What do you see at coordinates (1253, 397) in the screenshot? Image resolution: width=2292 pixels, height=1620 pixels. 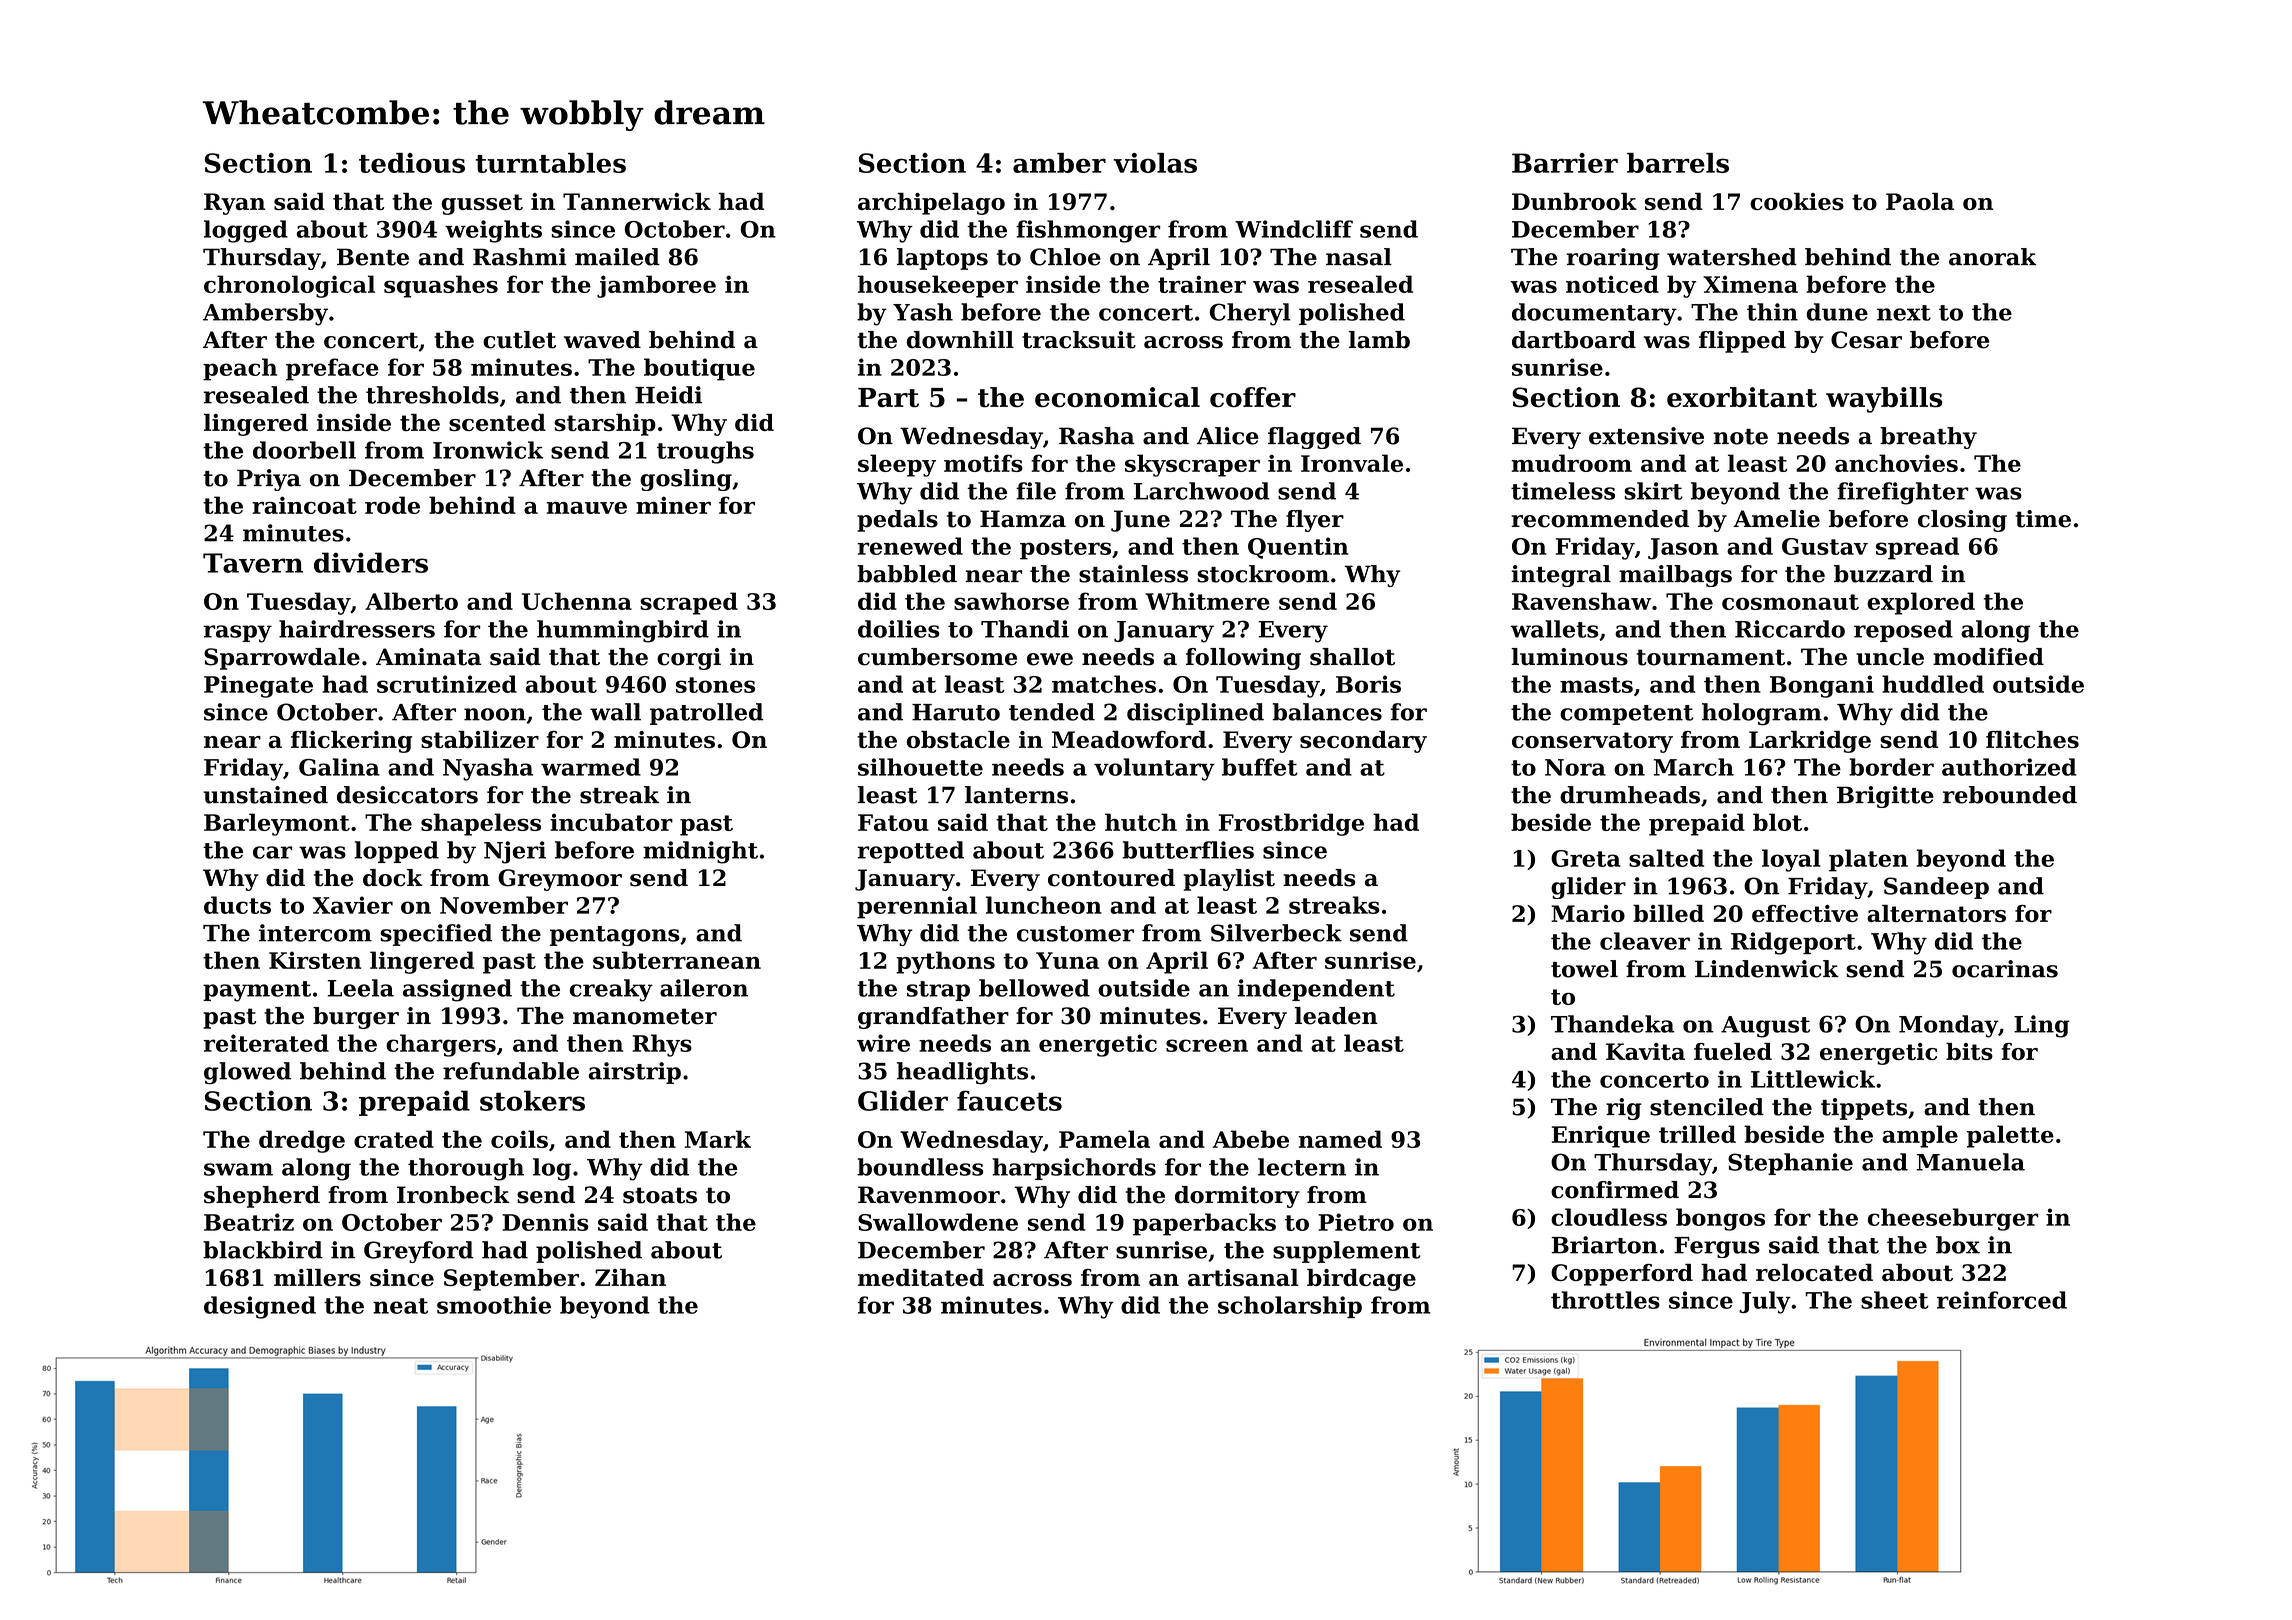 I see `coffer` at bounding box center [1253, 397].
